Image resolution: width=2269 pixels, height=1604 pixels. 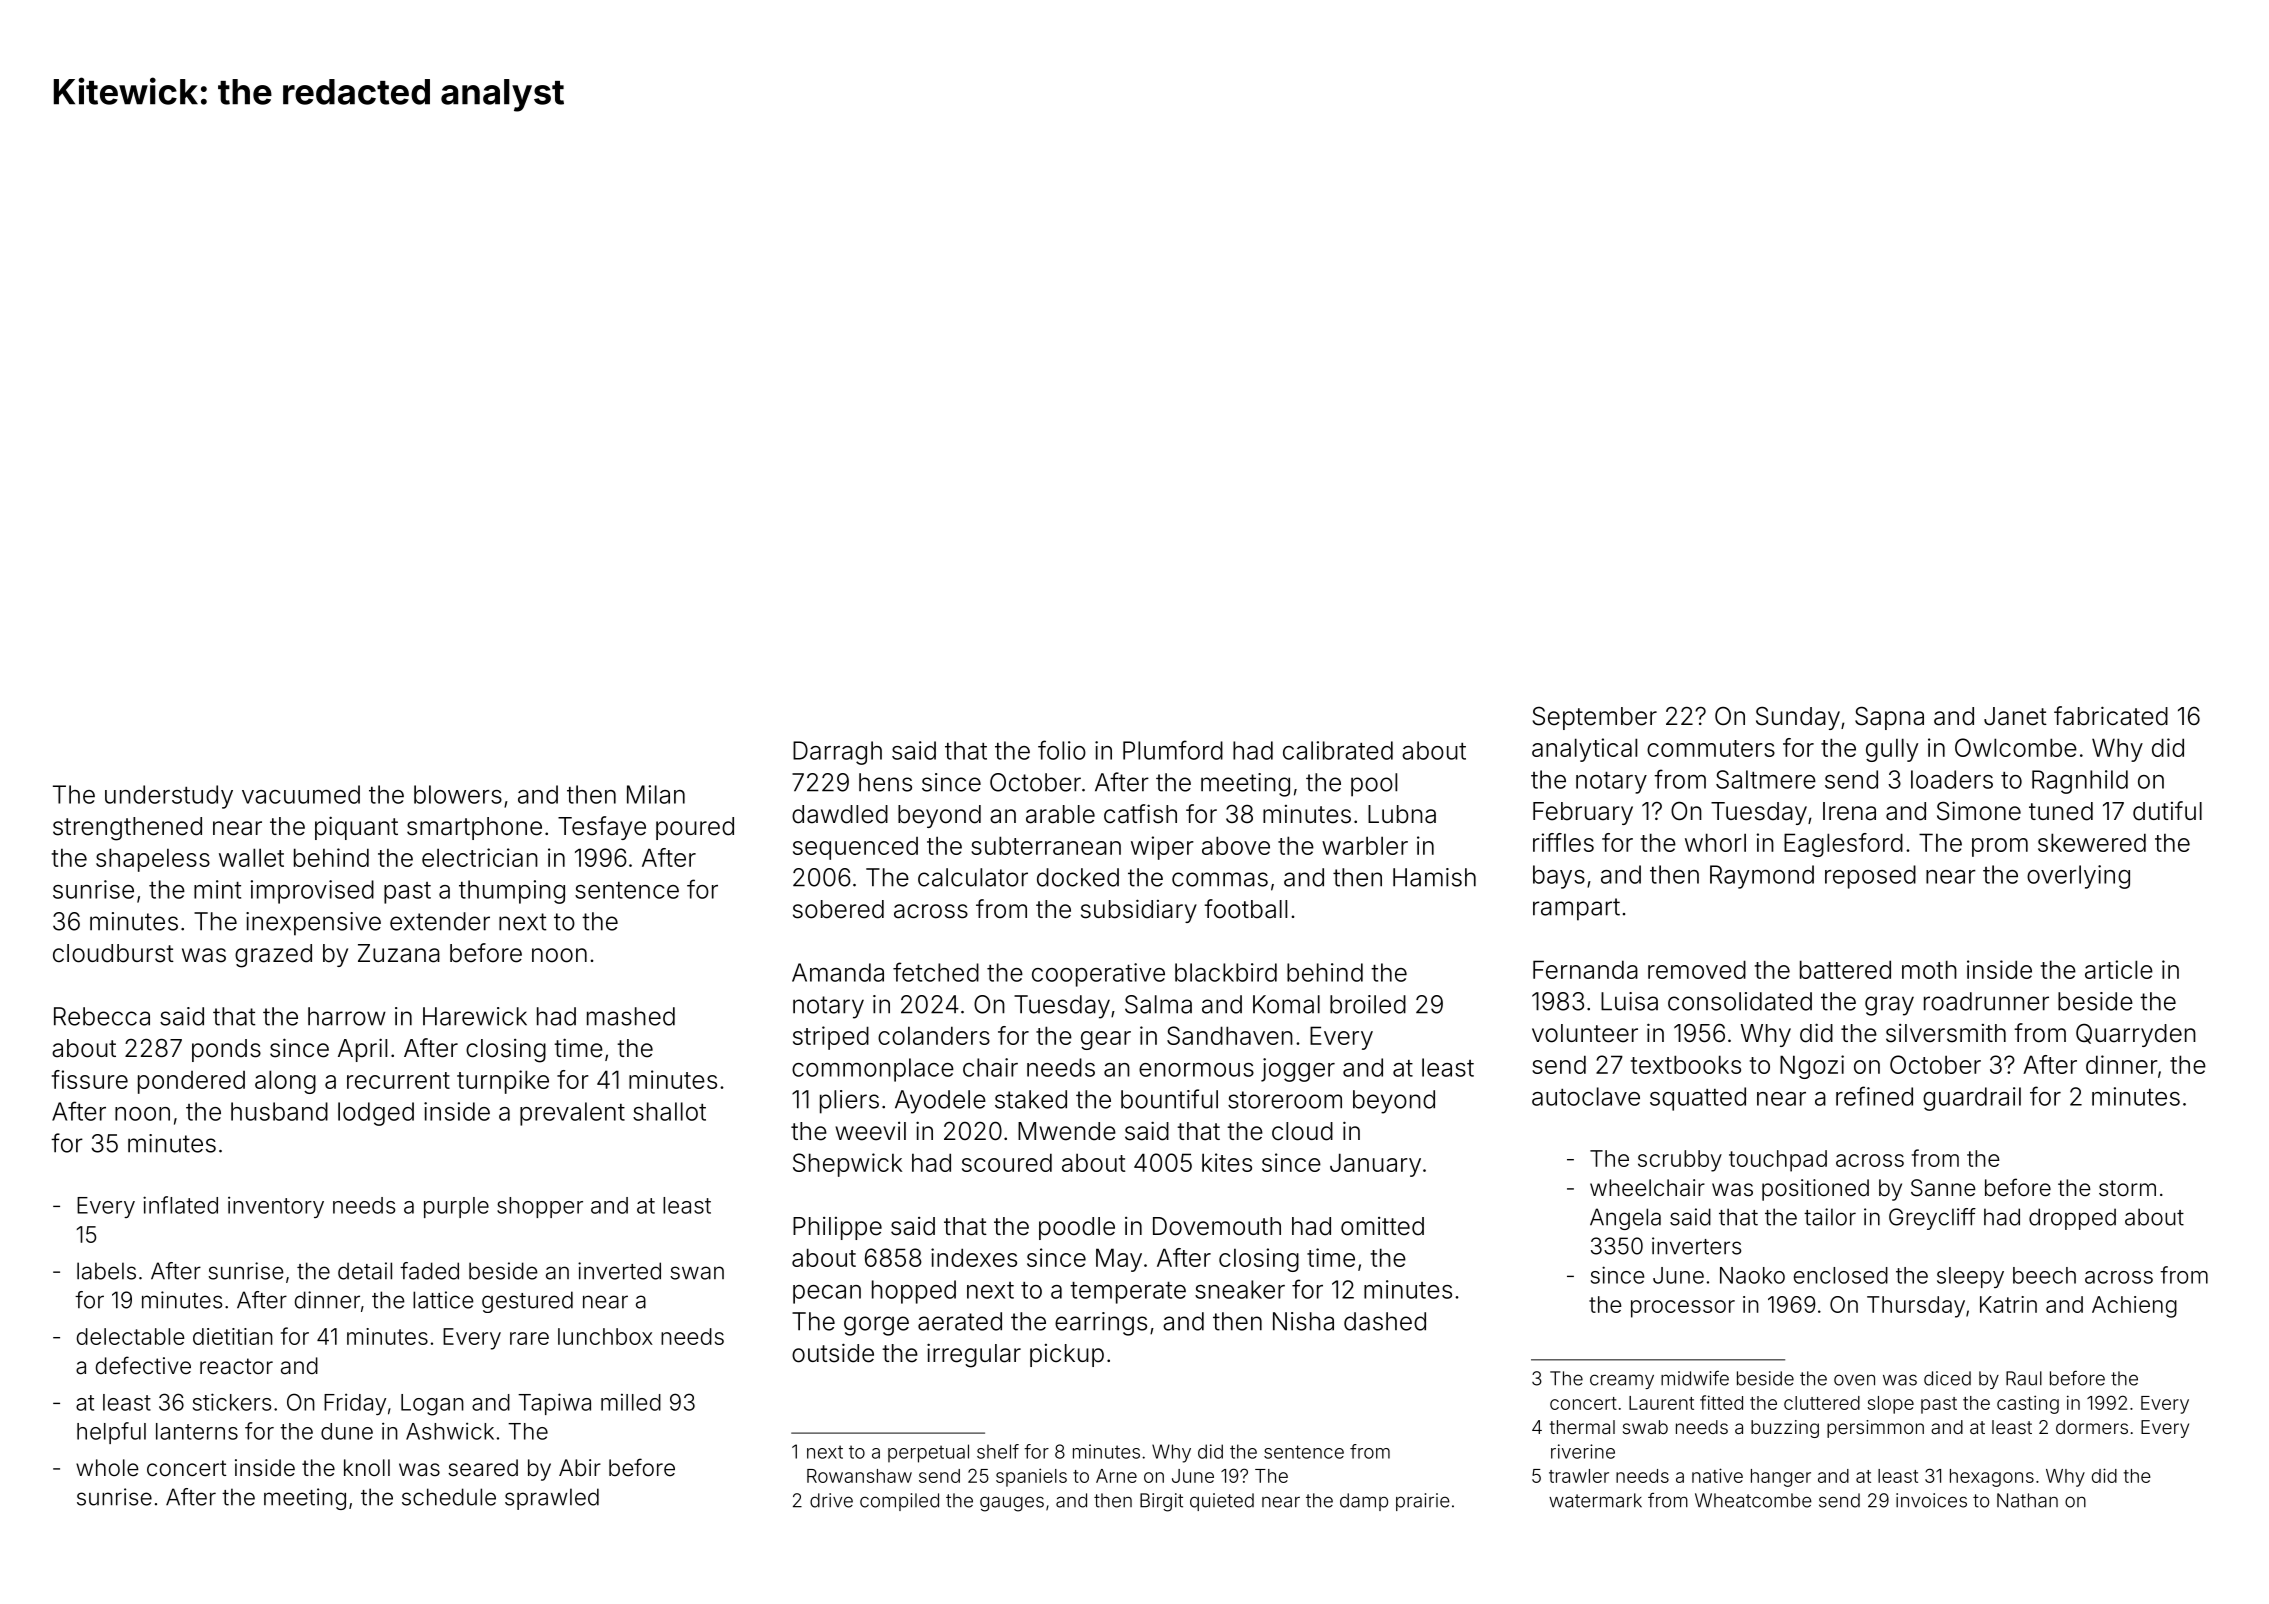 I want to click on weevil, so click(x=870, y=1131).
